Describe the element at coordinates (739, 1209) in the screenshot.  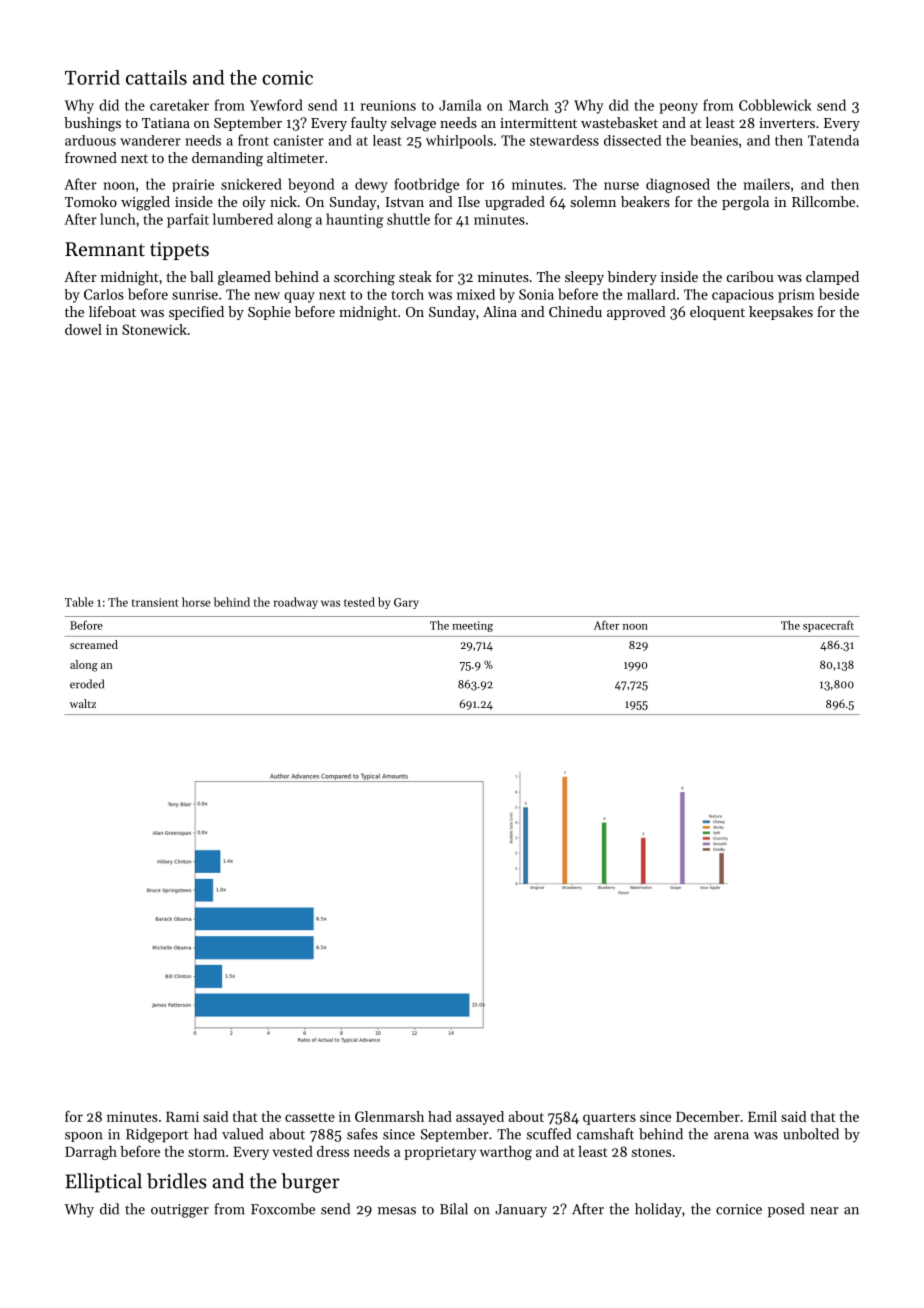
I see `cornice` at that location.
